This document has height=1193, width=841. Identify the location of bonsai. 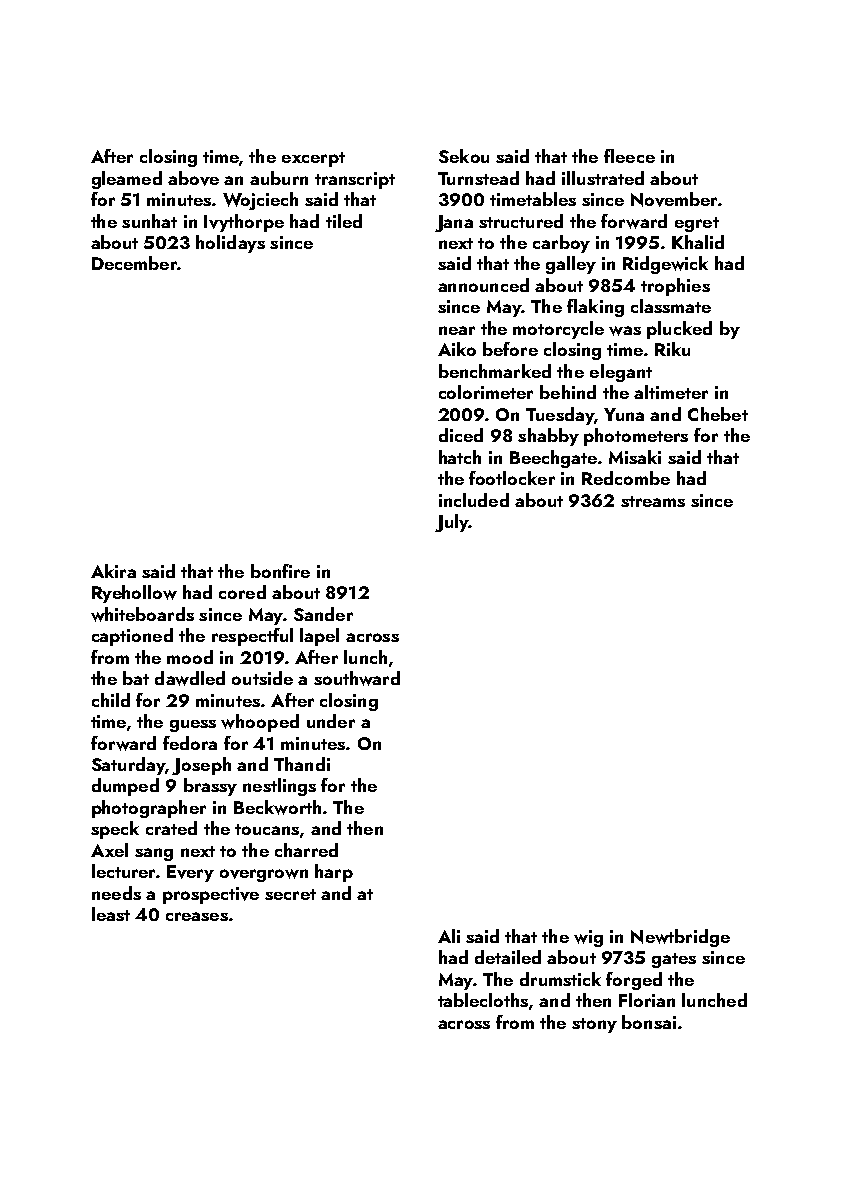
(649, 1022).
